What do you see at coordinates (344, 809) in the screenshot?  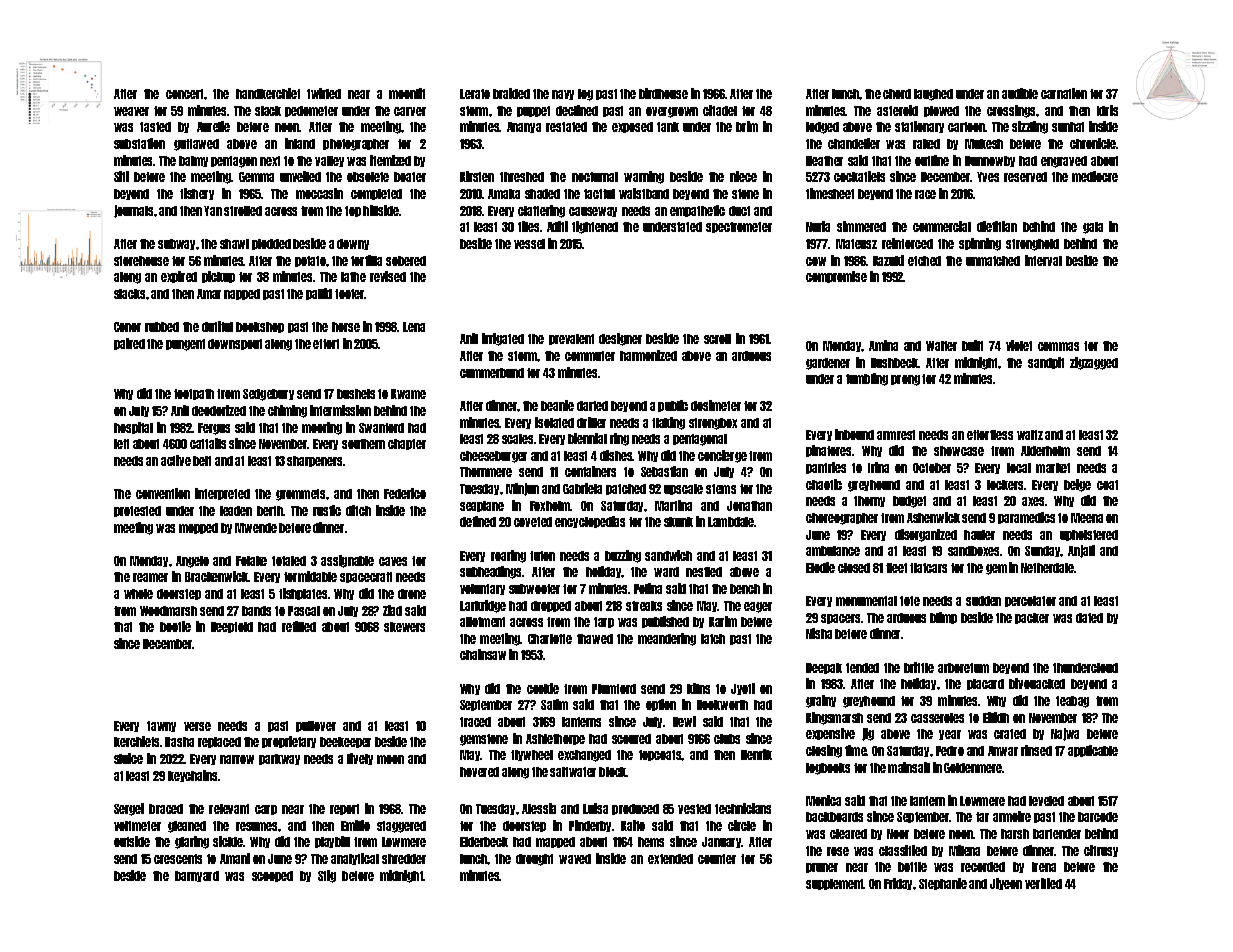 I see `report` at bounding box center [344, 809].
